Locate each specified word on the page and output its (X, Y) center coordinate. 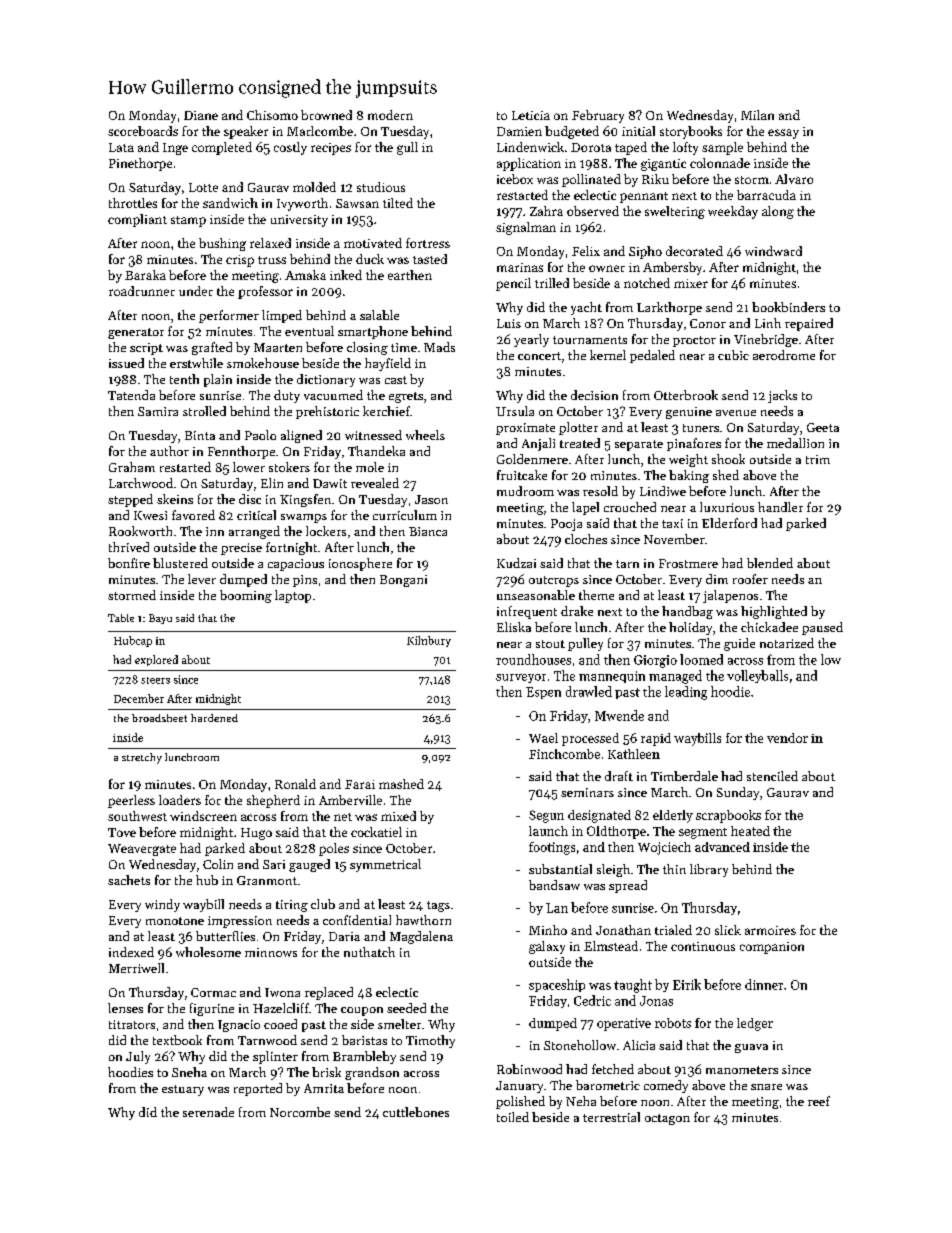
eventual (309, 331)
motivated (373, 243)
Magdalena (421, 937)
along (778, 212)
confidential (357, 920)
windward (773, 251)
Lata (121, 147)
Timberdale (684, 776)
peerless (131, 801)
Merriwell (136, 968)
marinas (520, 267)
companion (772, 948)
